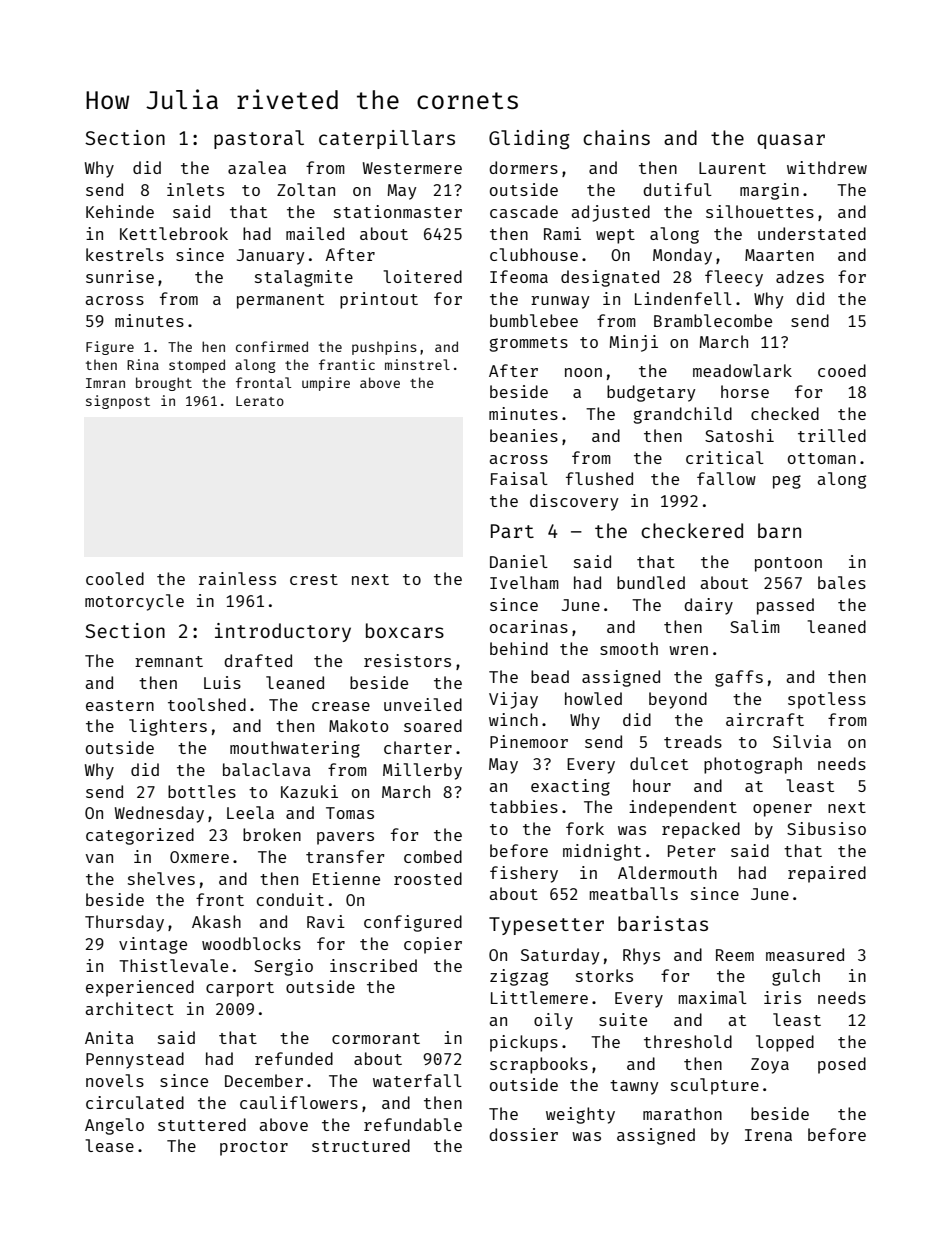 Image resolution: width=952 pixels, height=1233 pixels. I want to click on adjusted, so click(610, 213).
